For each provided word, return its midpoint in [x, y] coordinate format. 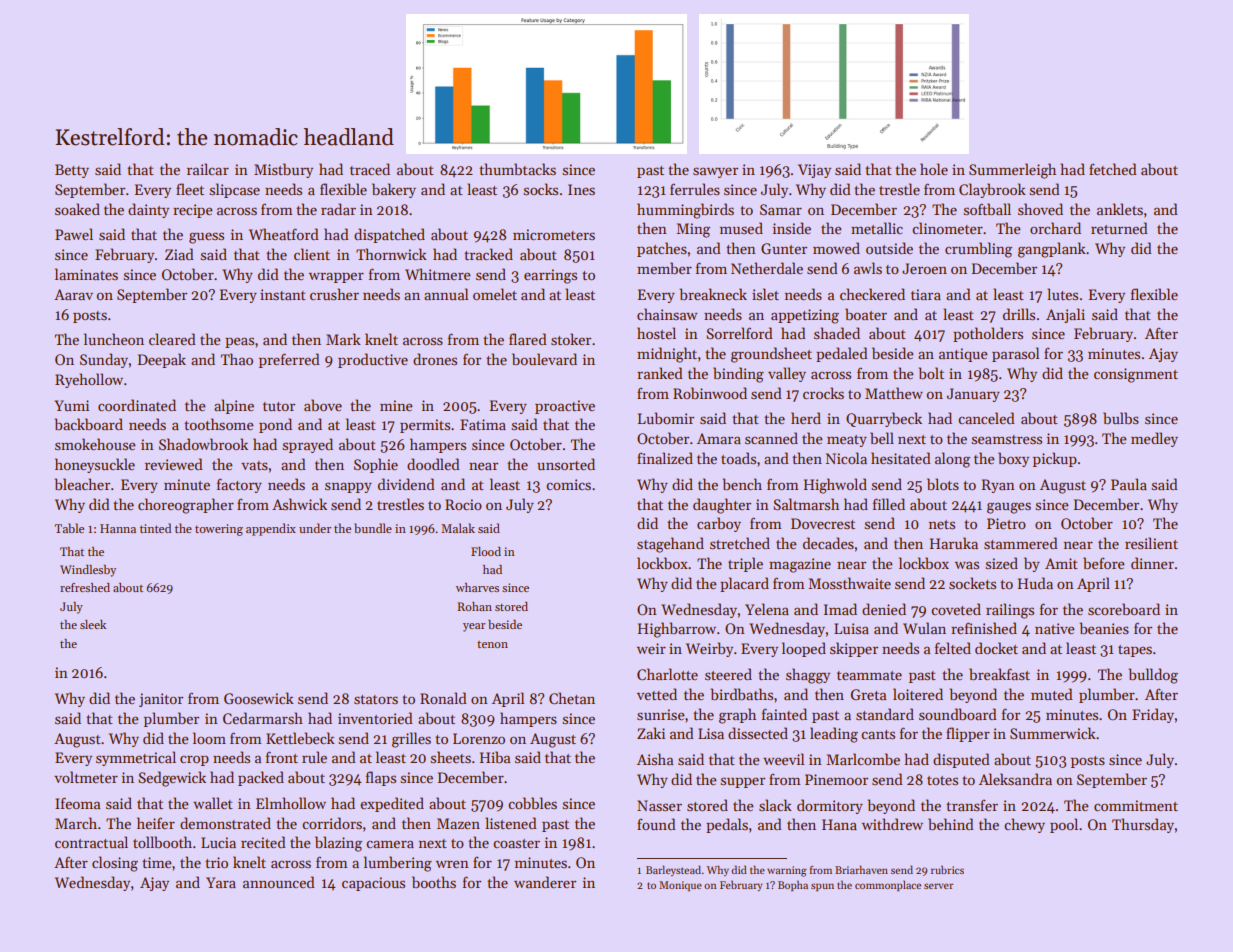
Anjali [1065, 315]
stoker [571, 339]
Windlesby [88, 571]
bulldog [1153, 676]
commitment [1136, 805]
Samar [781, 209]
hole [934, 169]
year [474, 627]
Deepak [162, 360]
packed [261, 778]
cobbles [532, 803]
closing [115, 864]
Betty [72, 171]
